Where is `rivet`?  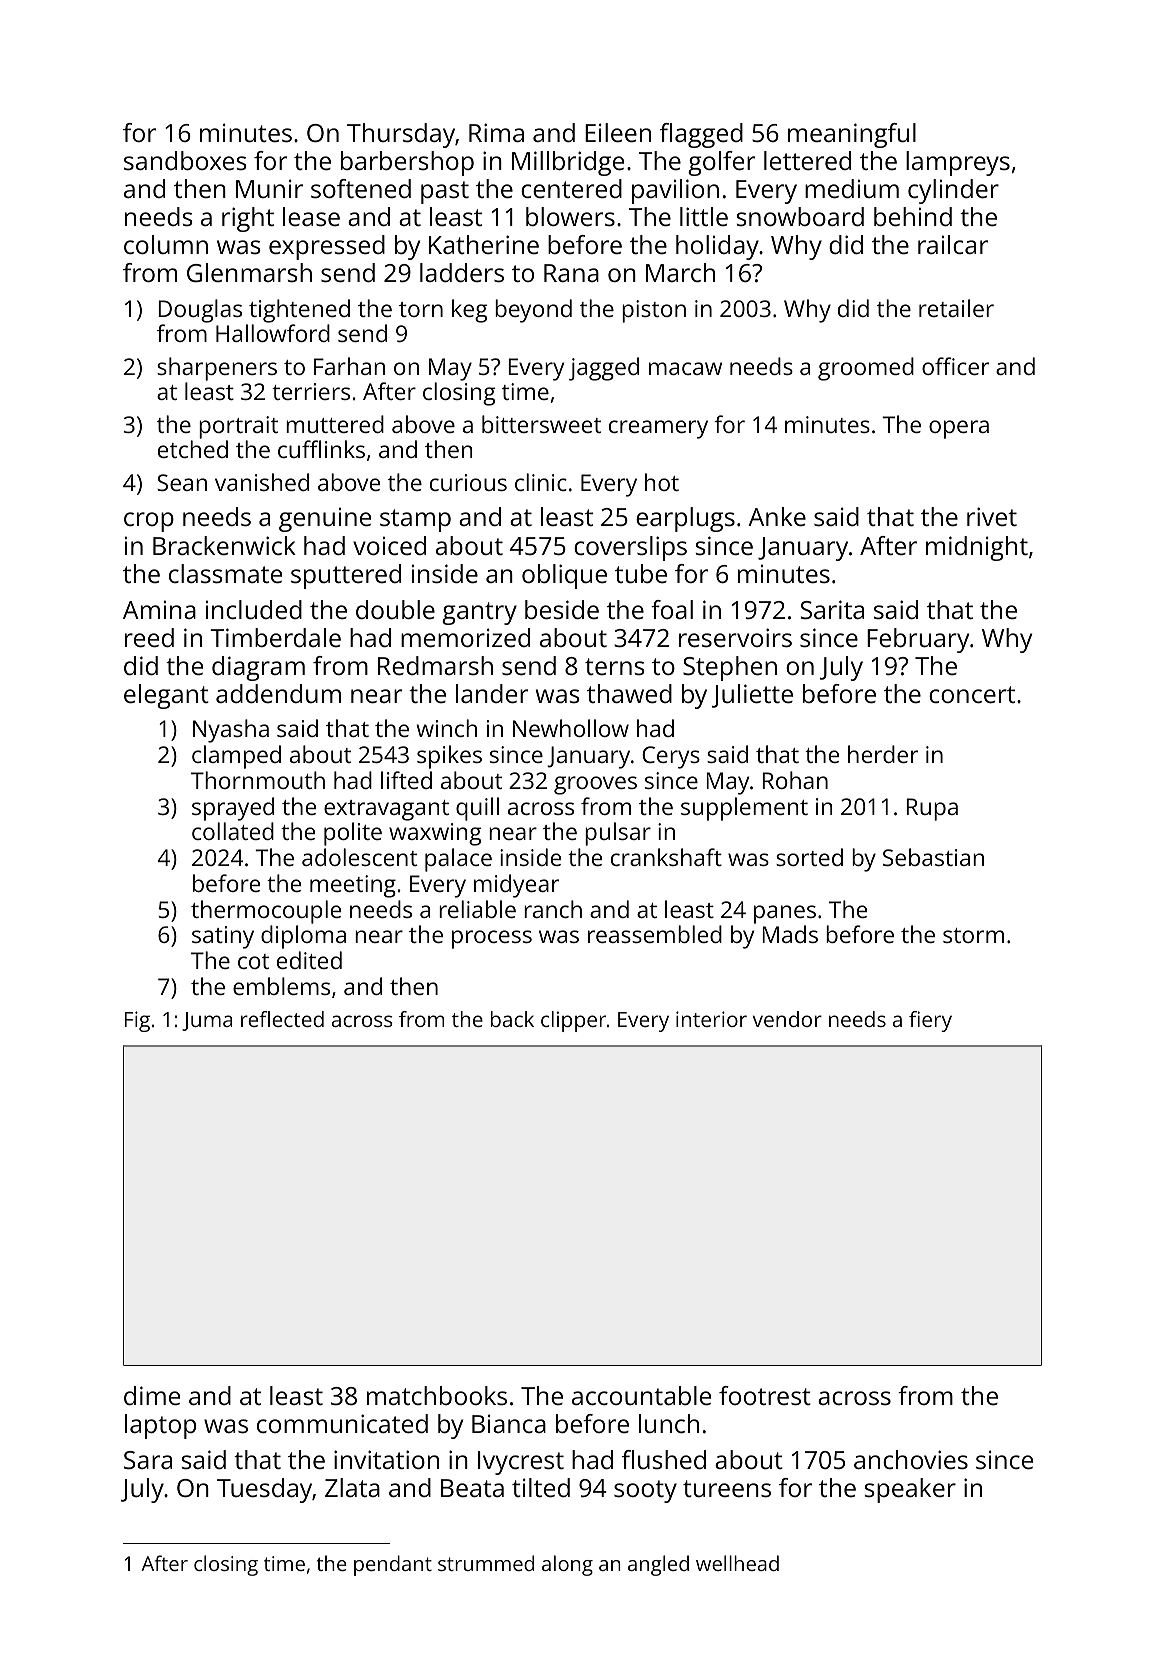 rivet is located at coordinates (992, 516).
